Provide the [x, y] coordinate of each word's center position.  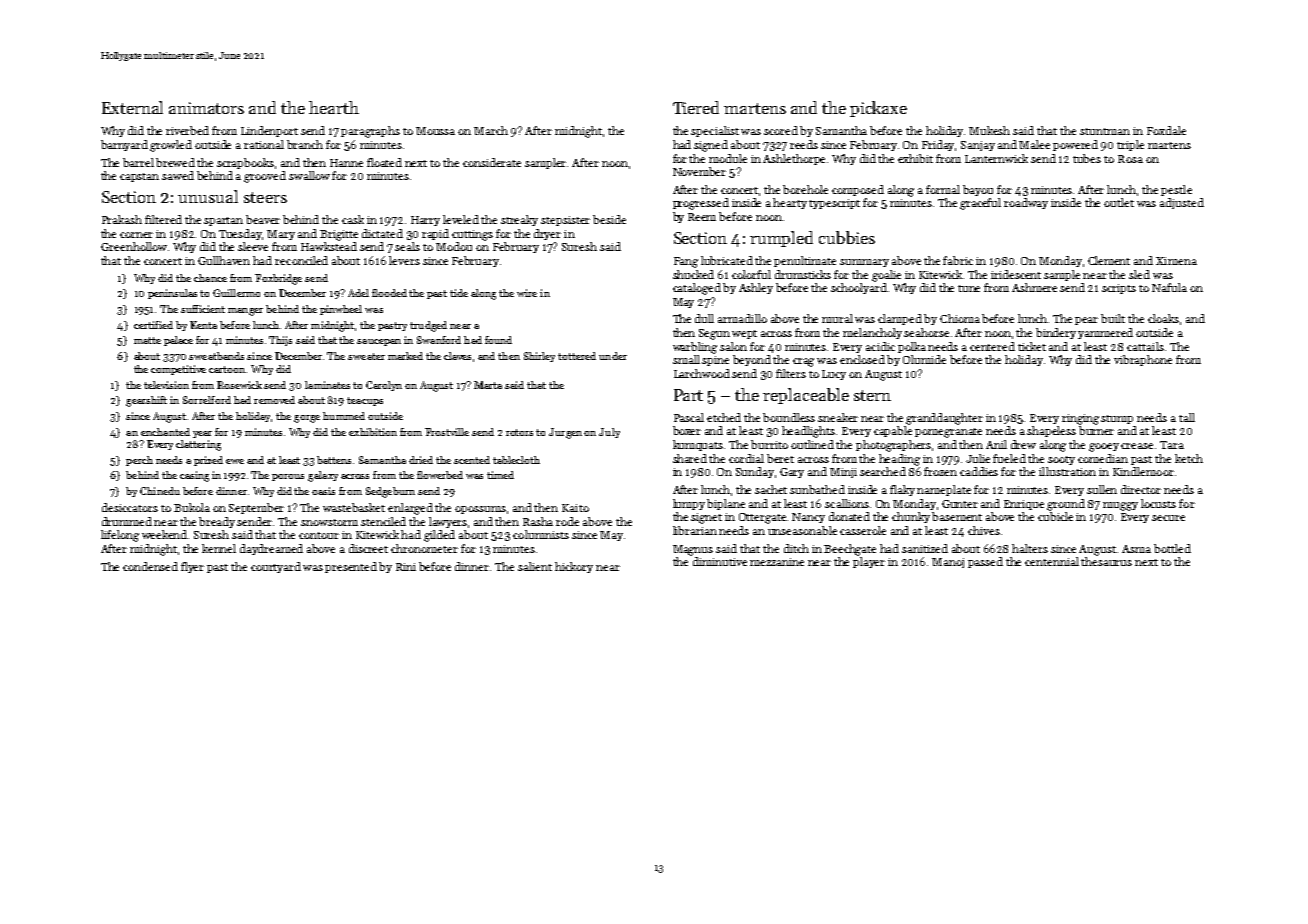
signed [711, 146]
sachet [771, 489]
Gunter [960, 504]
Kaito [575, 508]
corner [136, 235]
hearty [790, 203]
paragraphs [370, 132]
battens [334, 460]
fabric [958, 260]
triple [1130, 145]
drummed [127, 521]
